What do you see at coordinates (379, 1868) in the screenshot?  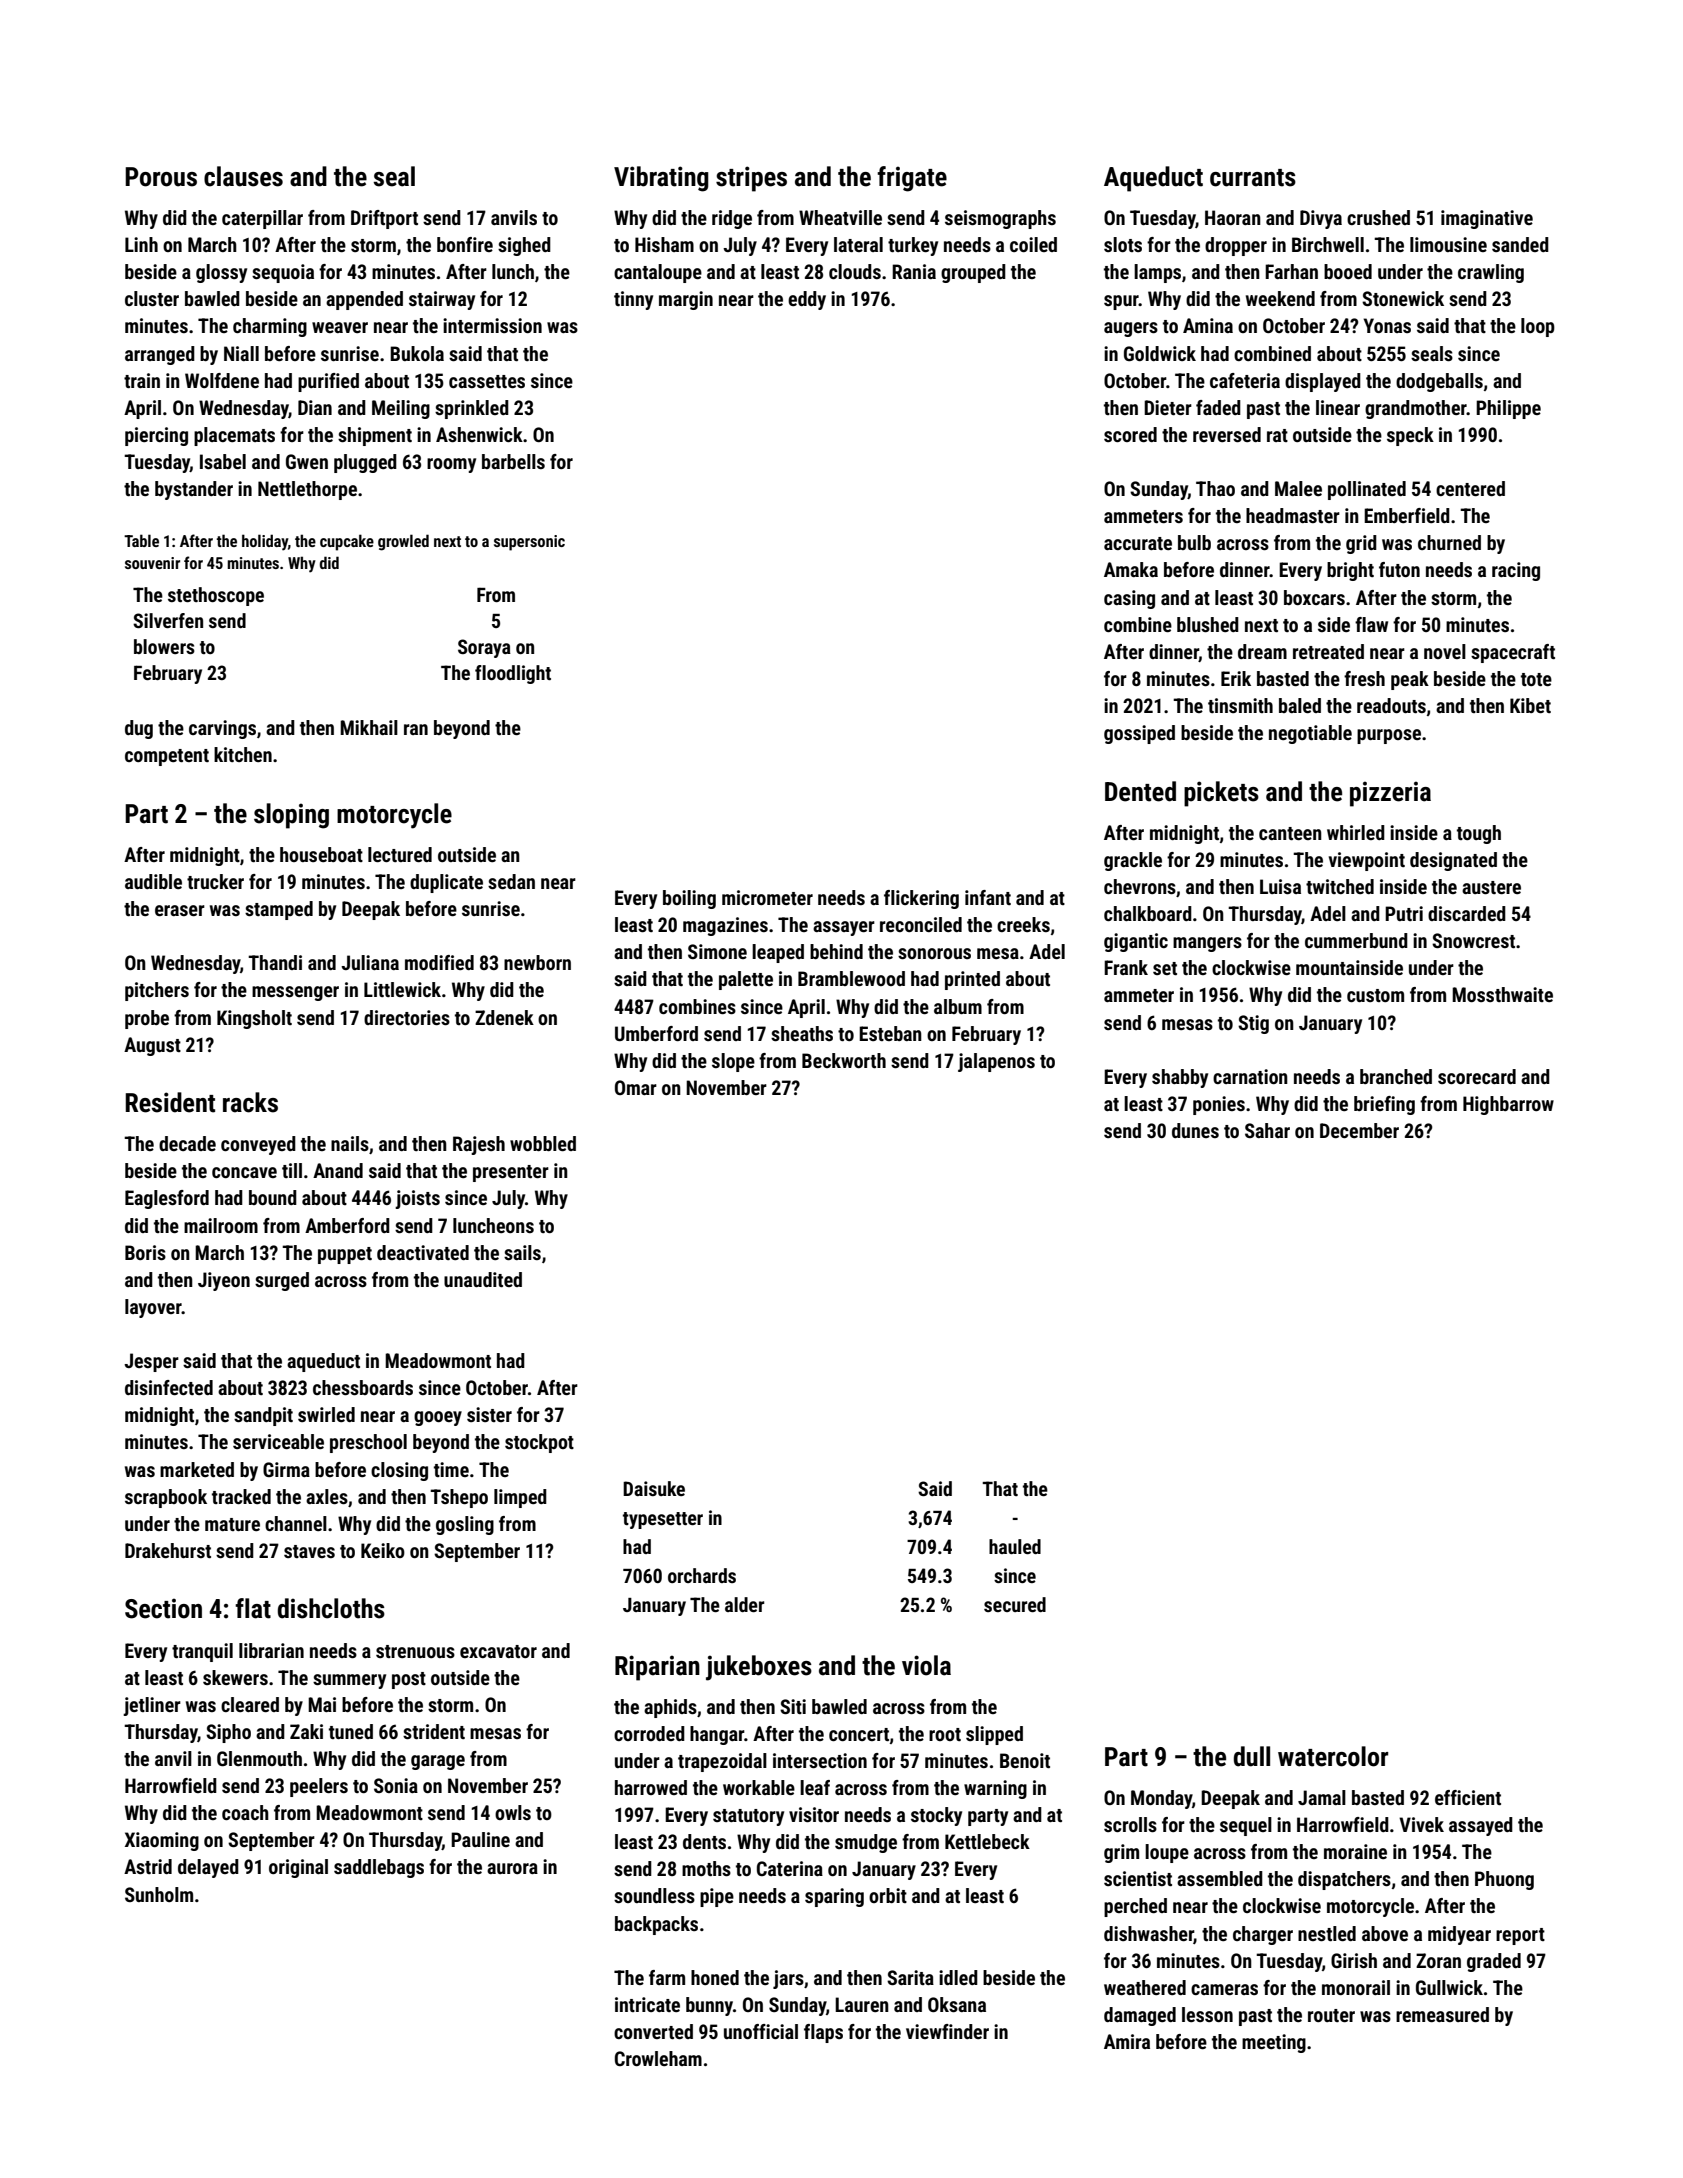 I see `saddlebags` at bounding box center [379, 1868].
